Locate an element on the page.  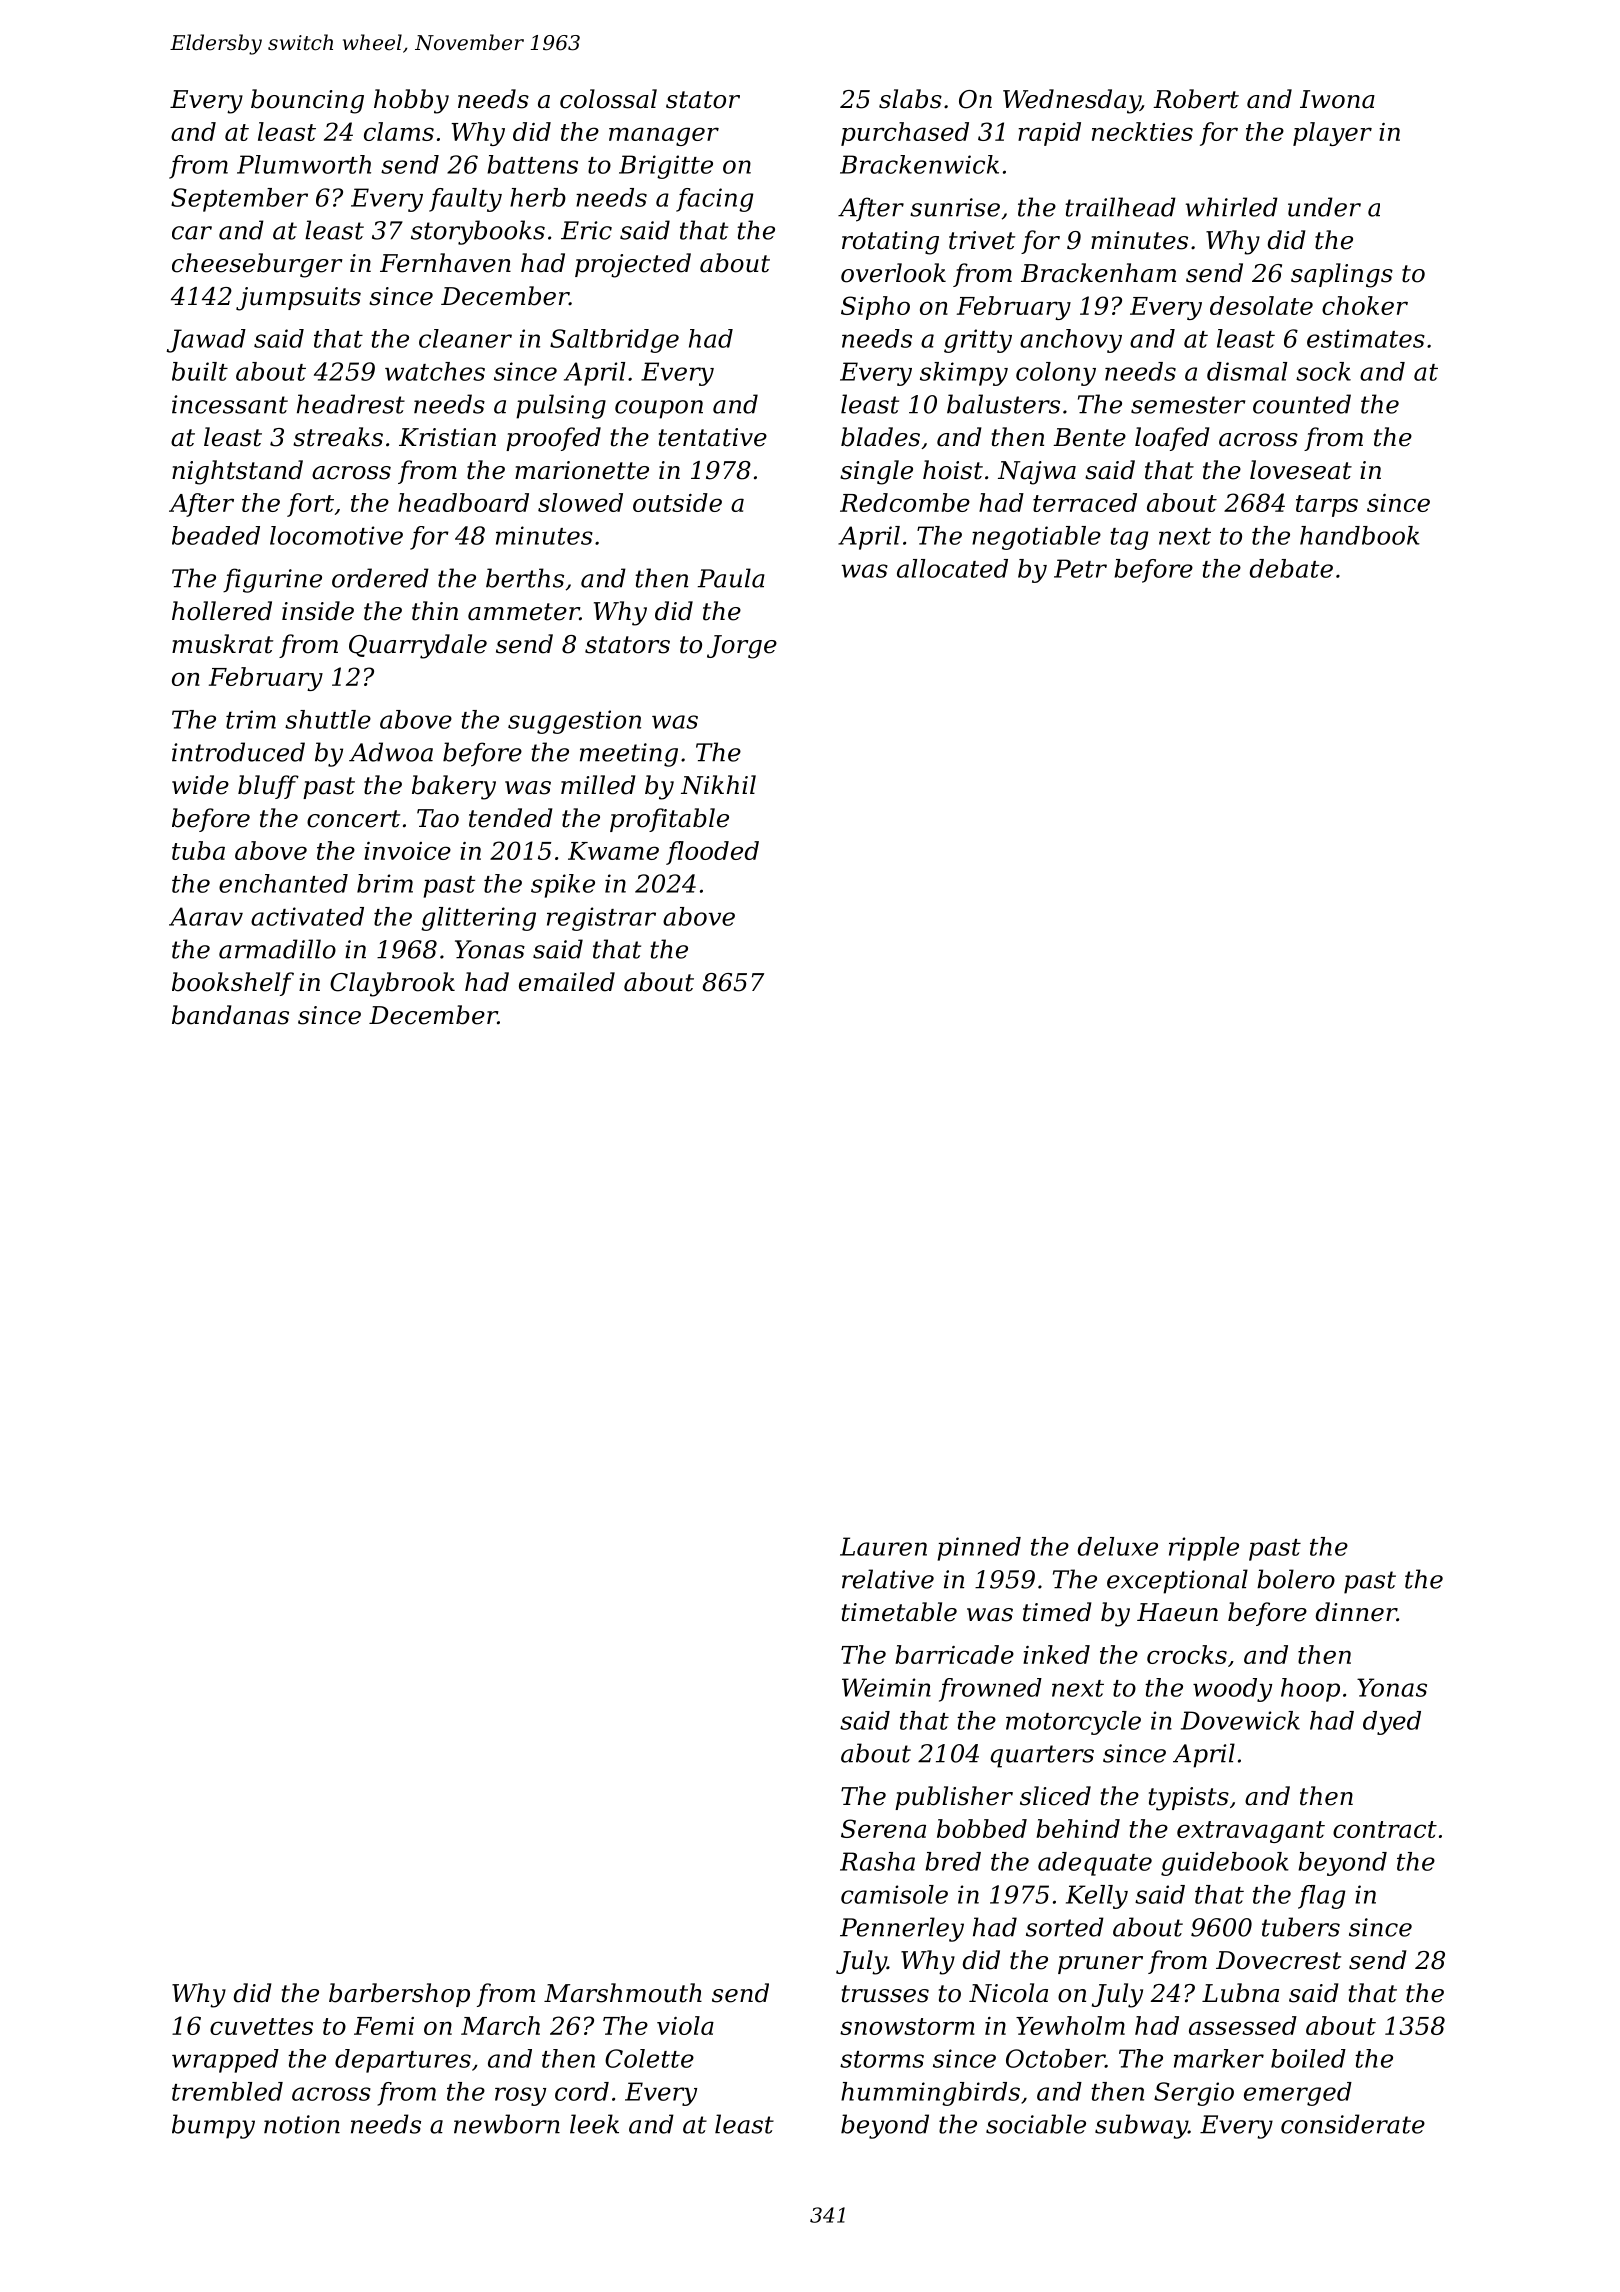
bouncing is located at coordinates (307, 101).
